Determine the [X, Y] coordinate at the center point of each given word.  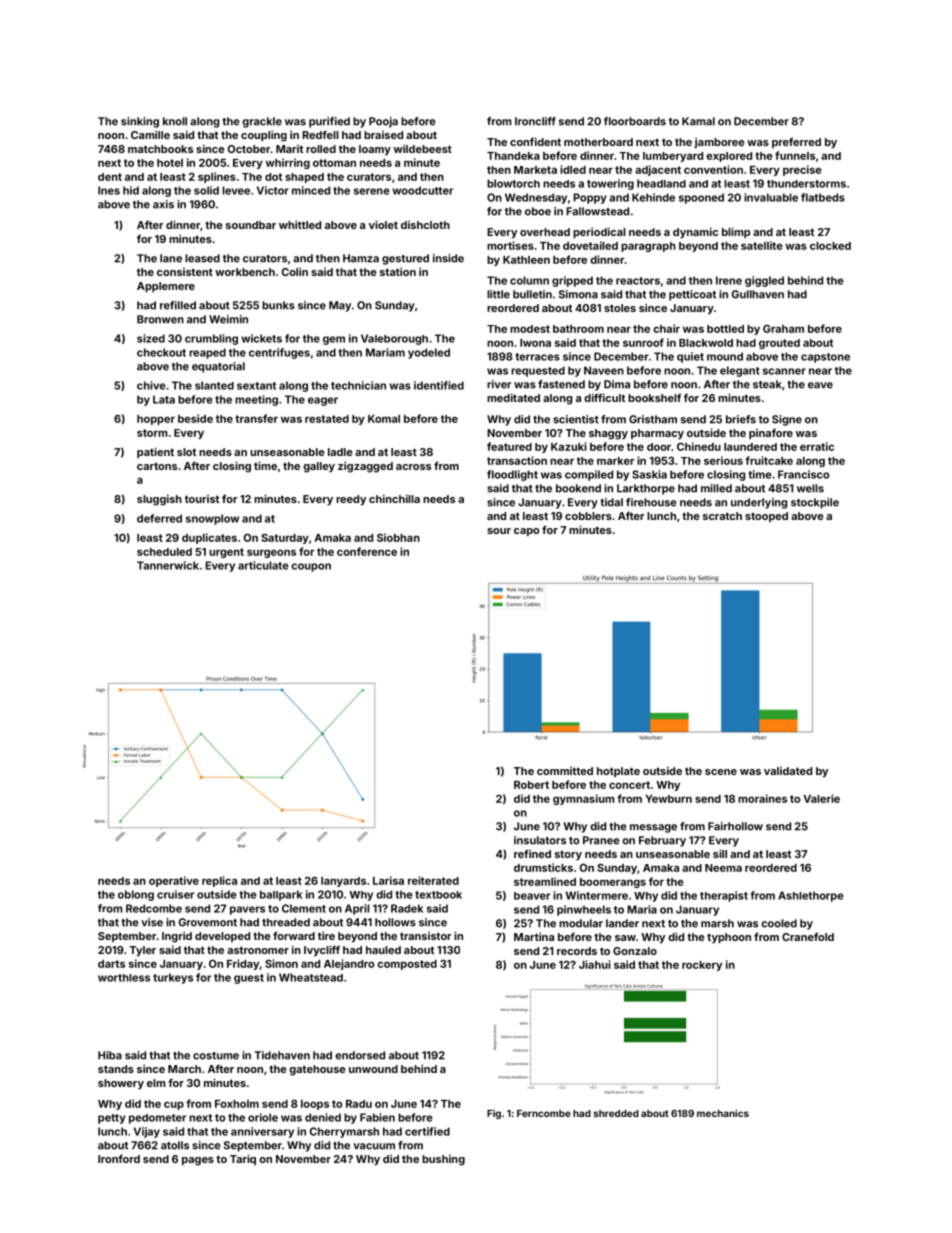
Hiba [110, 1055]
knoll [175, 121]
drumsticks [543, 867]
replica [219, 881]
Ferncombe [544, 1113]
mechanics [723, 1113]
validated [788, 771]
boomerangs [613, 883]
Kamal [698, 121]
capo [526, 532]
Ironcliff [535, 121]
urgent [226, 553]
